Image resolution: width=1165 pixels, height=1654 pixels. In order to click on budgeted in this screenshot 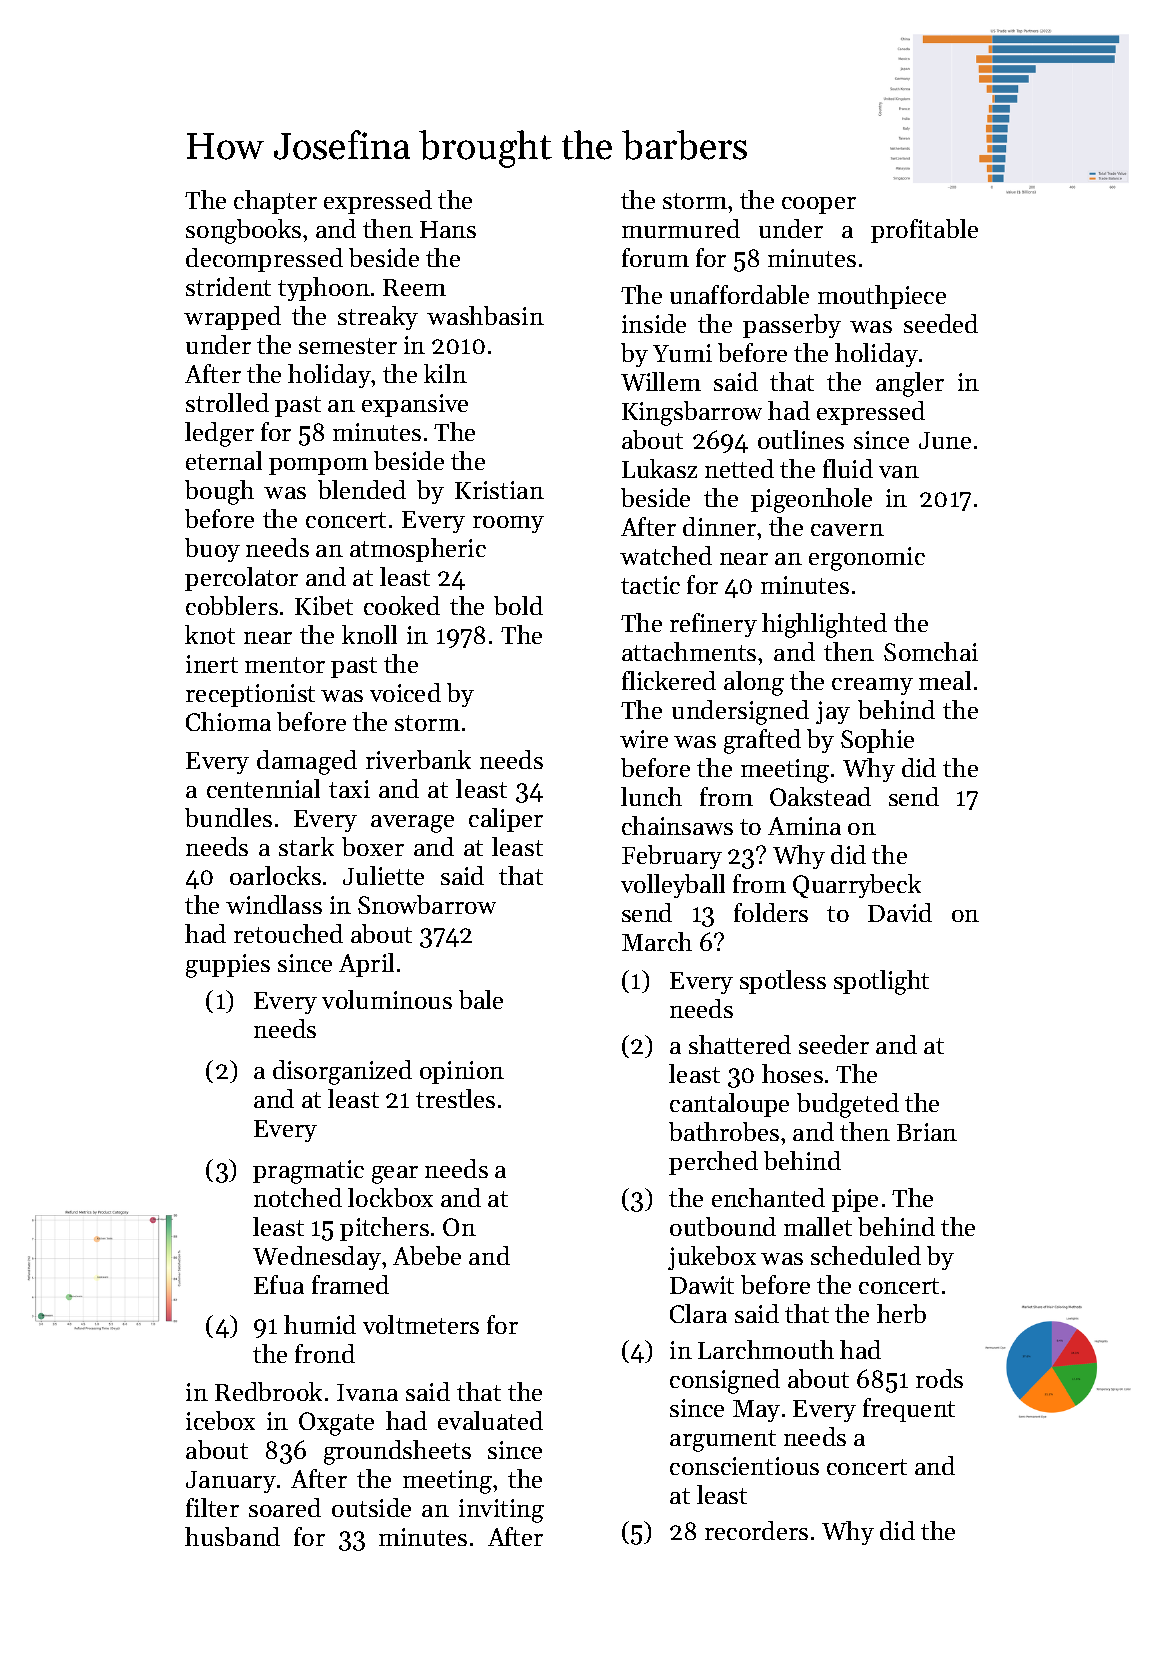, I will do `click(848, 1105)`.
